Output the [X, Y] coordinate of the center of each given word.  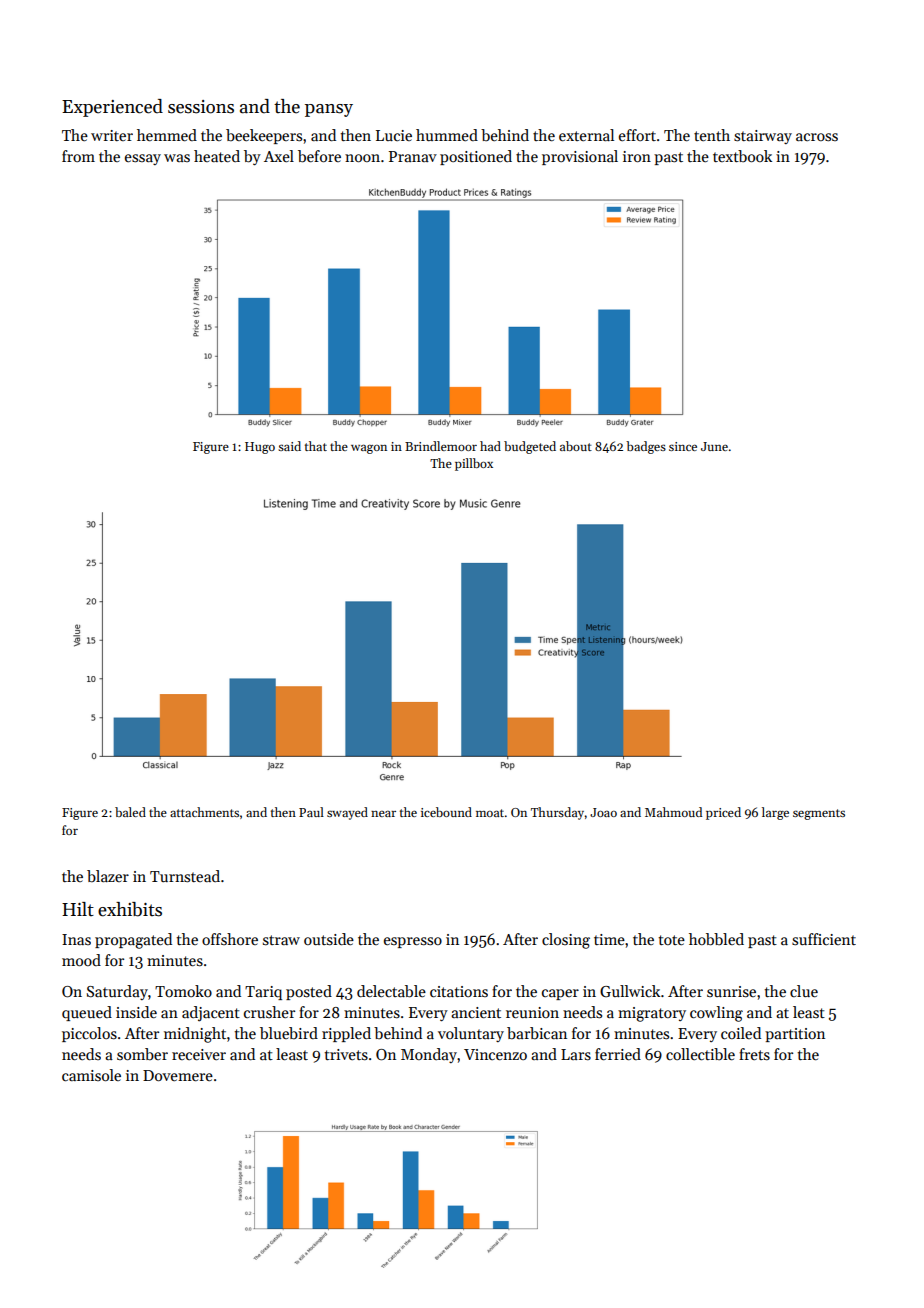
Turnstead [185, 876]
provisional [580, 157]
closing [566, 941]
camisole [91, 1075]
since [683, 446]
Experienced [112, 108]
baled [130, 812]
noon [362, 158]
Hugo [260, 448]
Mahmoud [673, 812]
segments [819, 814]
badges [646, 447]
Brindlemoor [441, 446]
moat [490, 813]
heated [217, 156]
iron [637, 156]
